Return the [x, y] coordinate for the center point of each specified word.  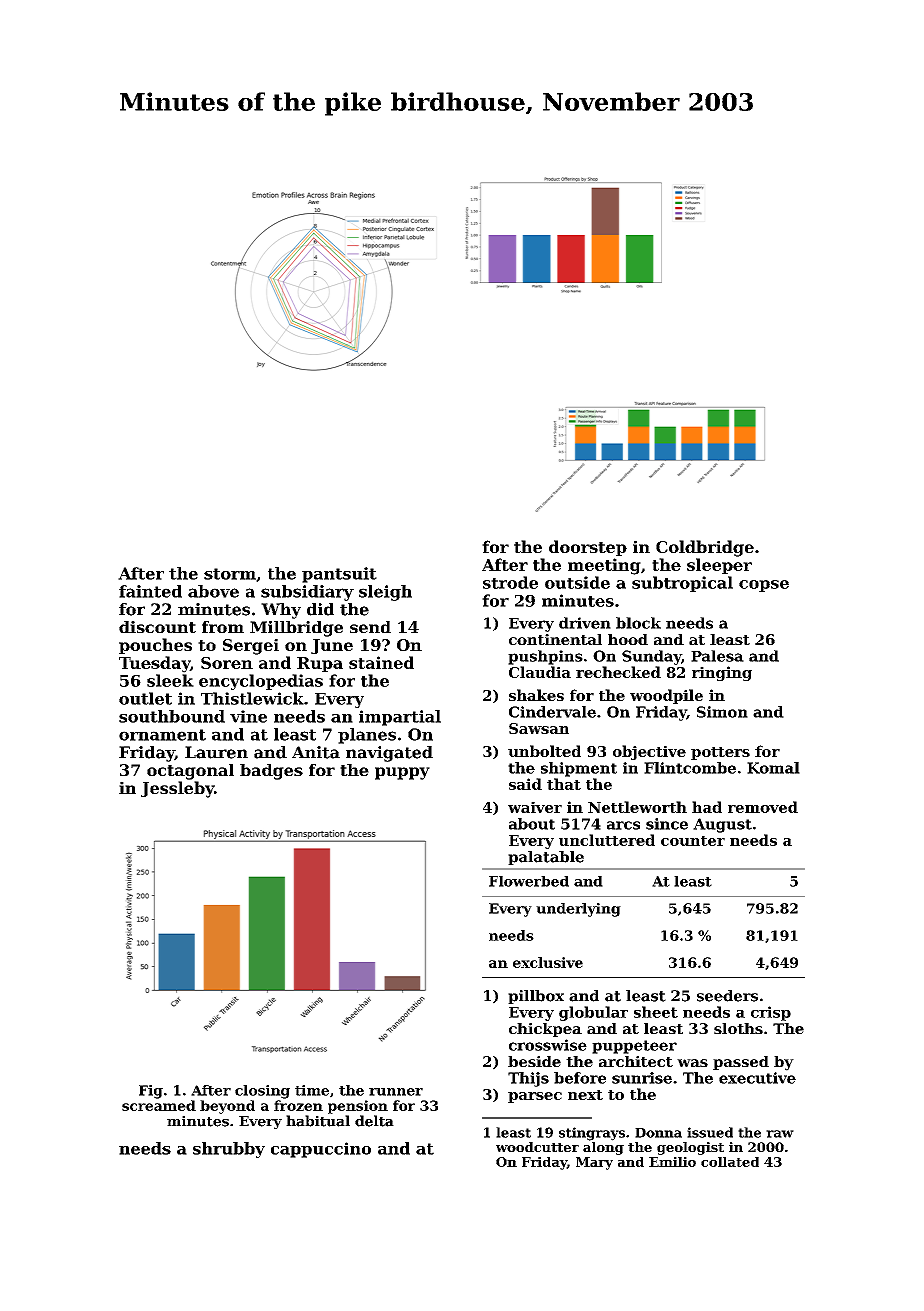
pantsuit [339, 575]
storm [230, 574]
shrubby [229, 1150]
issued [710, 1132]
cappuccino [321, 1150]
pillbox [536, 997]
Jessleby [177, 789]
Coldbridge [705, 548]
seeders [727, 996]
